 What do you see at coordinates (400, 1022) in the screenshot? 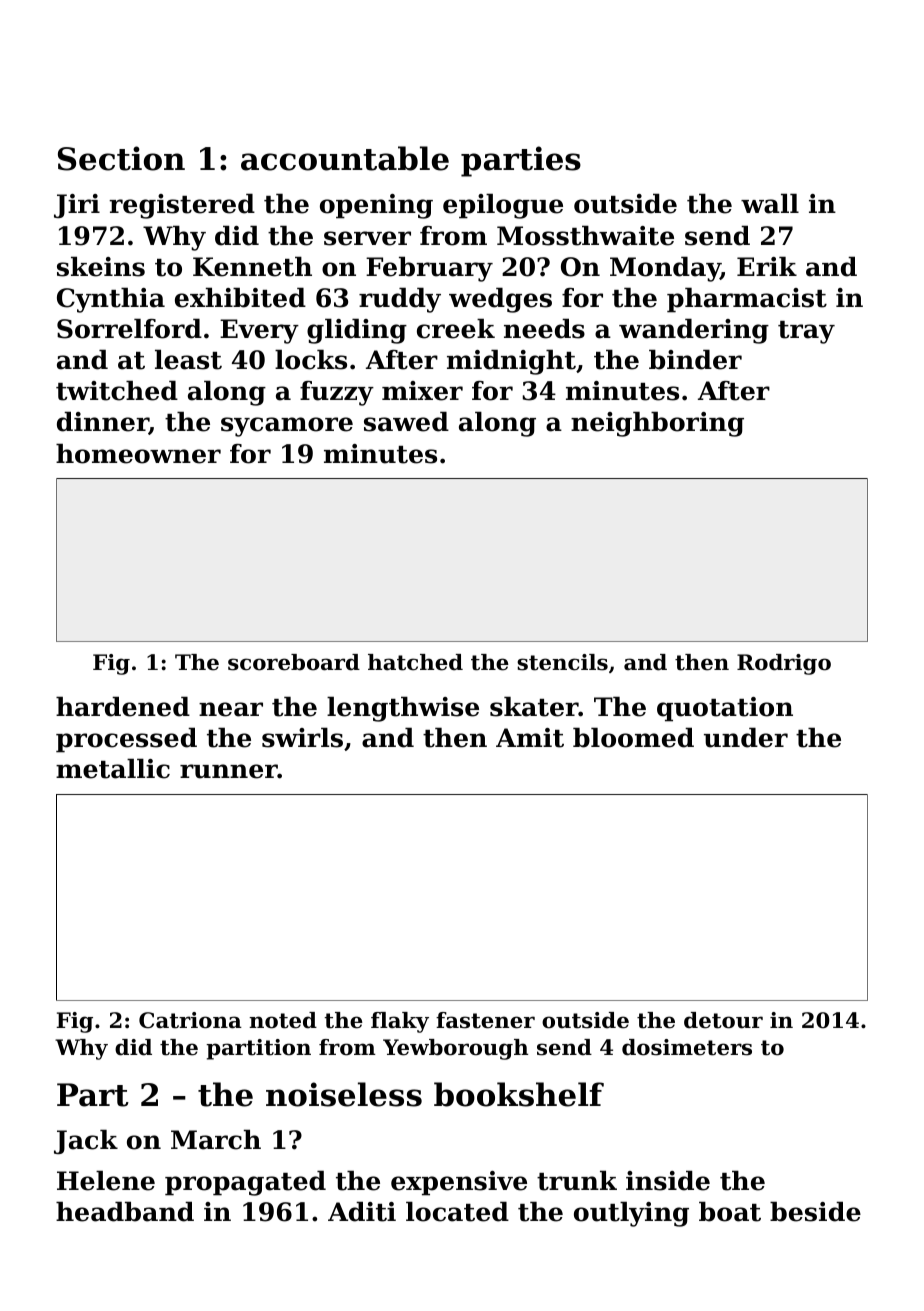
I see `flaky` at bounding box center [400, 1022].
